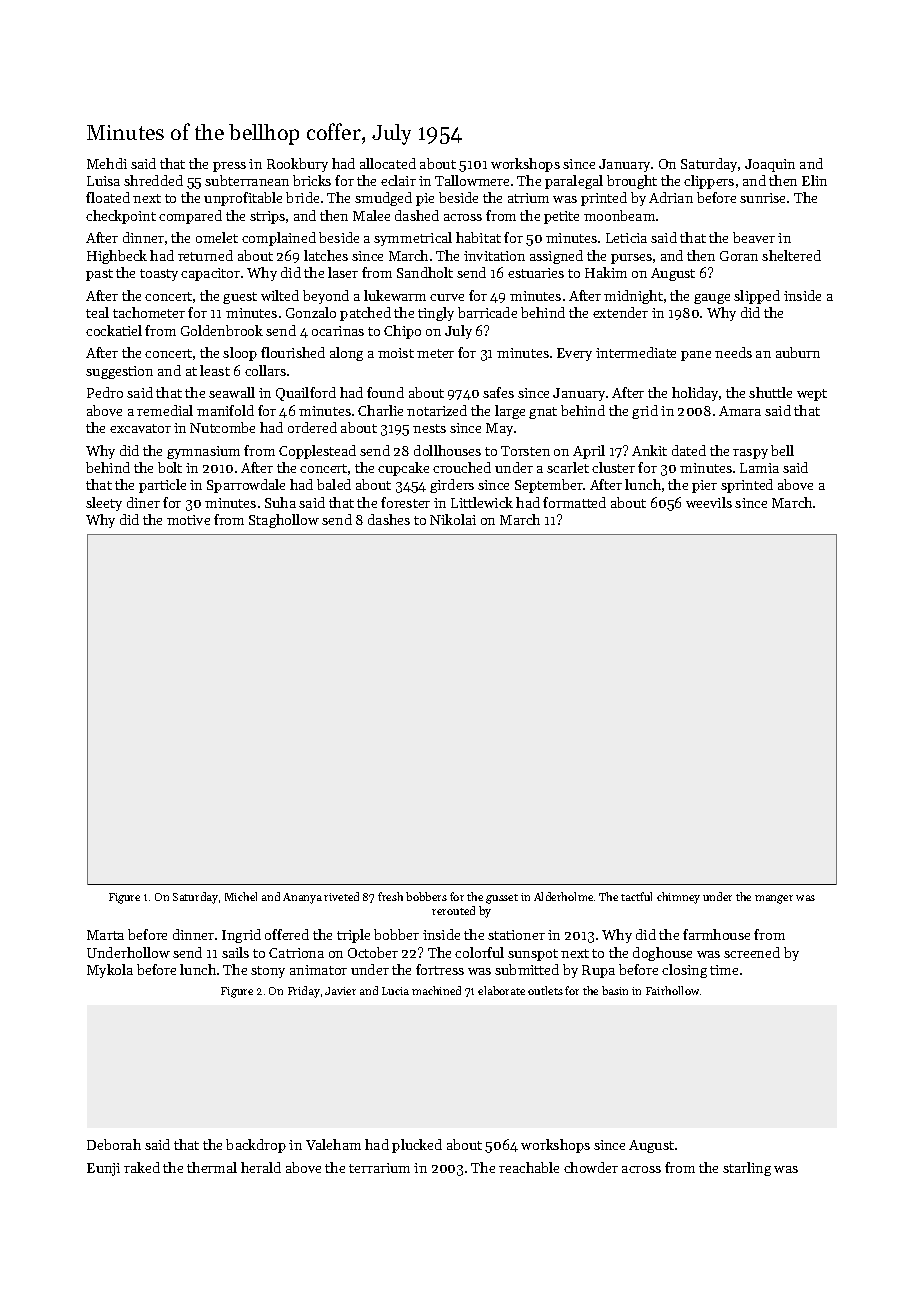  What do you see at coordinates (104, 504) in the screenshot?
I see `sleety` at bounding box center [104, 504].
